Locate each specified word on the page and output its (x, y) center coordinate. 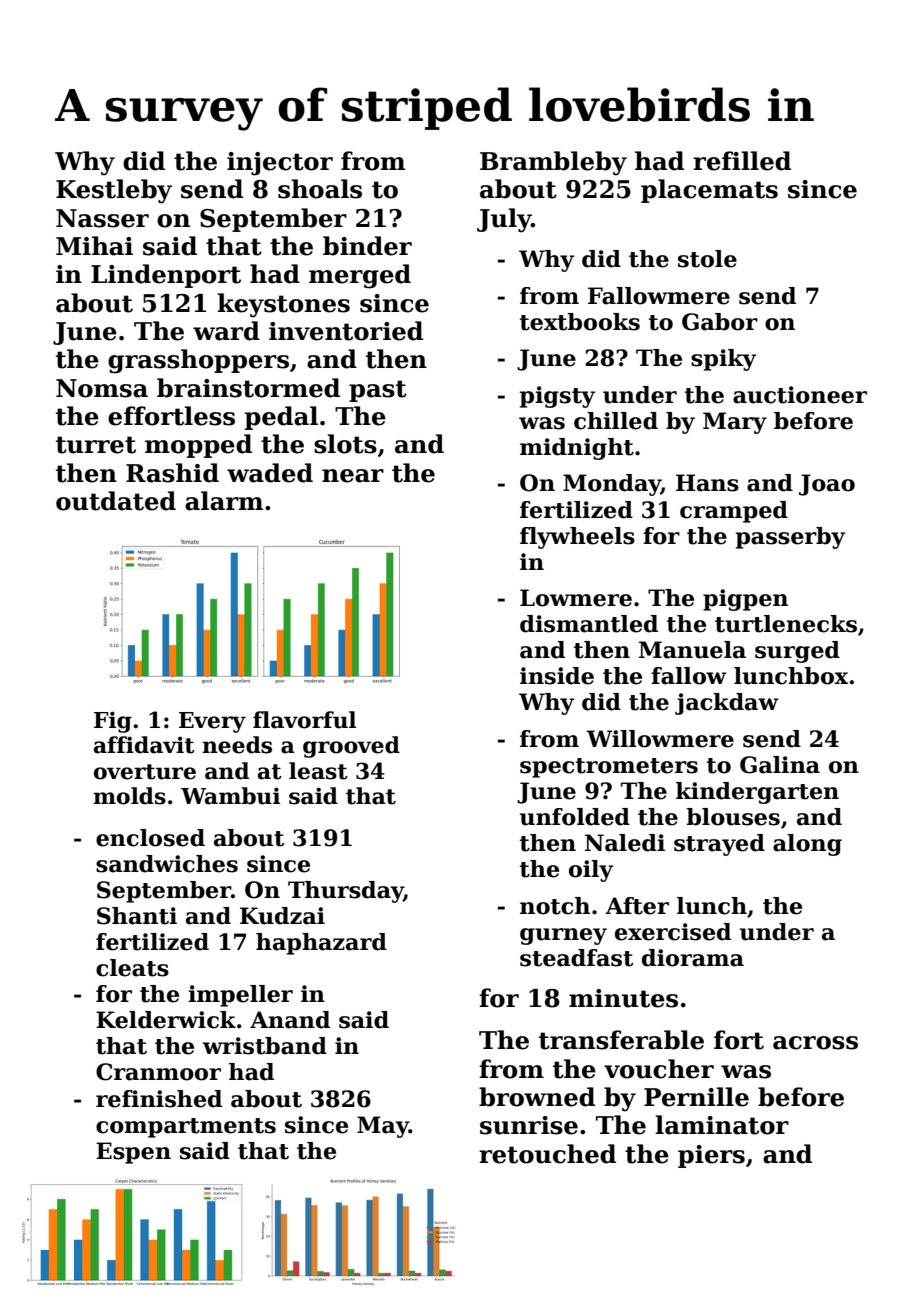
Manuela (692, 650)
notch (555, 906)
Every (212, 722)
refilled (742, 161)
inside (557, 676)
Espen (133, 1153)
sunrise (529, 1125)
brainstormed (248, 388)
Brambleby (553, 163)
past (378, 391)
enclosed (150, 838)
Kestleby (114, 191)
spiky (723, 360)
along (807, 845)
